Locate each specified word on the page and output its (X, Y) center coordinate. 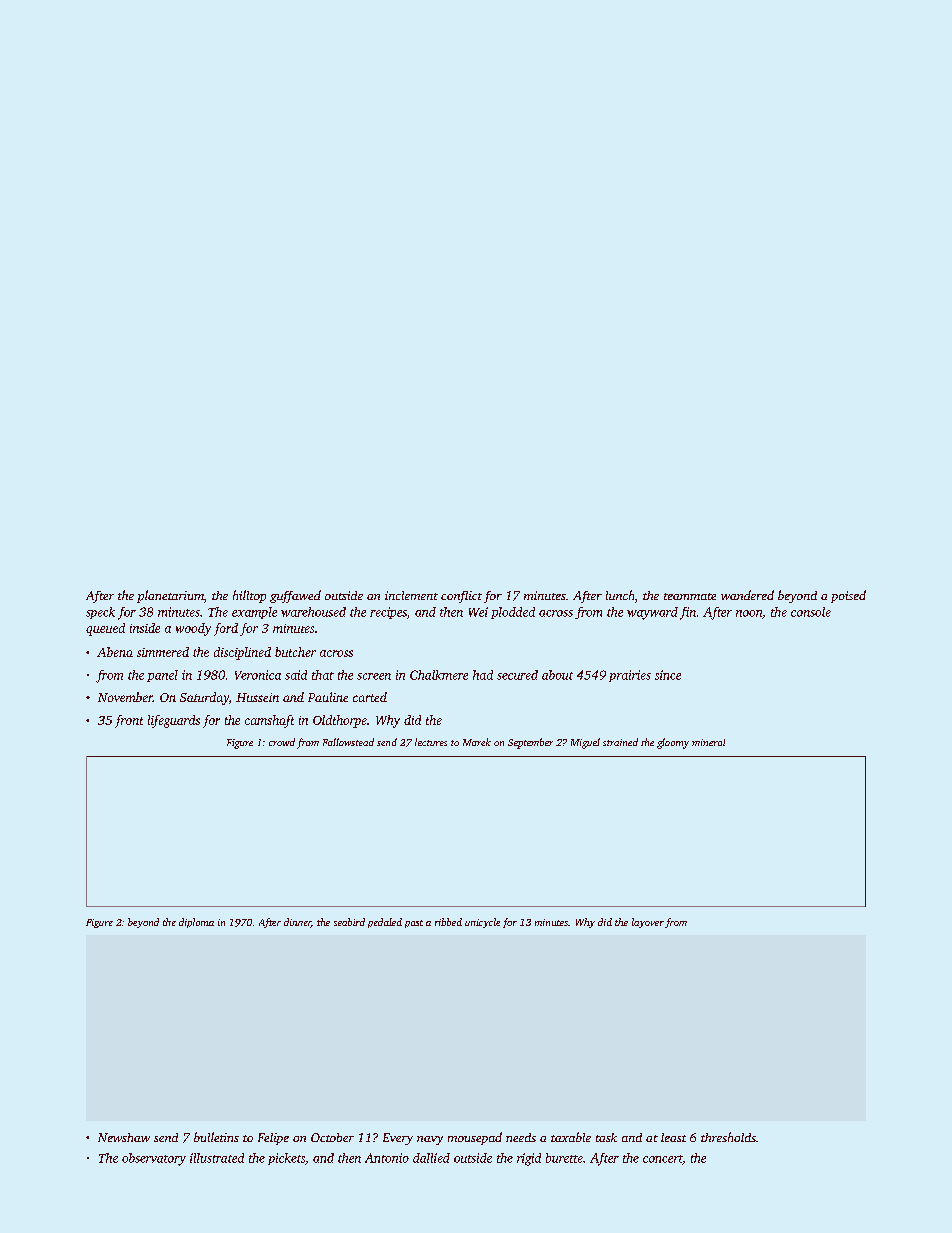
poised (848, 596)
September (530, 743)
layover (648, 923)
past (414, 924)
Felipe (273, 1139)
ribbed (448, 922)
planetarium (170, 596)
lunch (620, 595)
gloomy (673, 743)
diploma (196, 923)
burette (564, 1158)
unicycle (482, 923)
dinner (297, 923)
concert (662, 1159)
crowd (282, 742)
